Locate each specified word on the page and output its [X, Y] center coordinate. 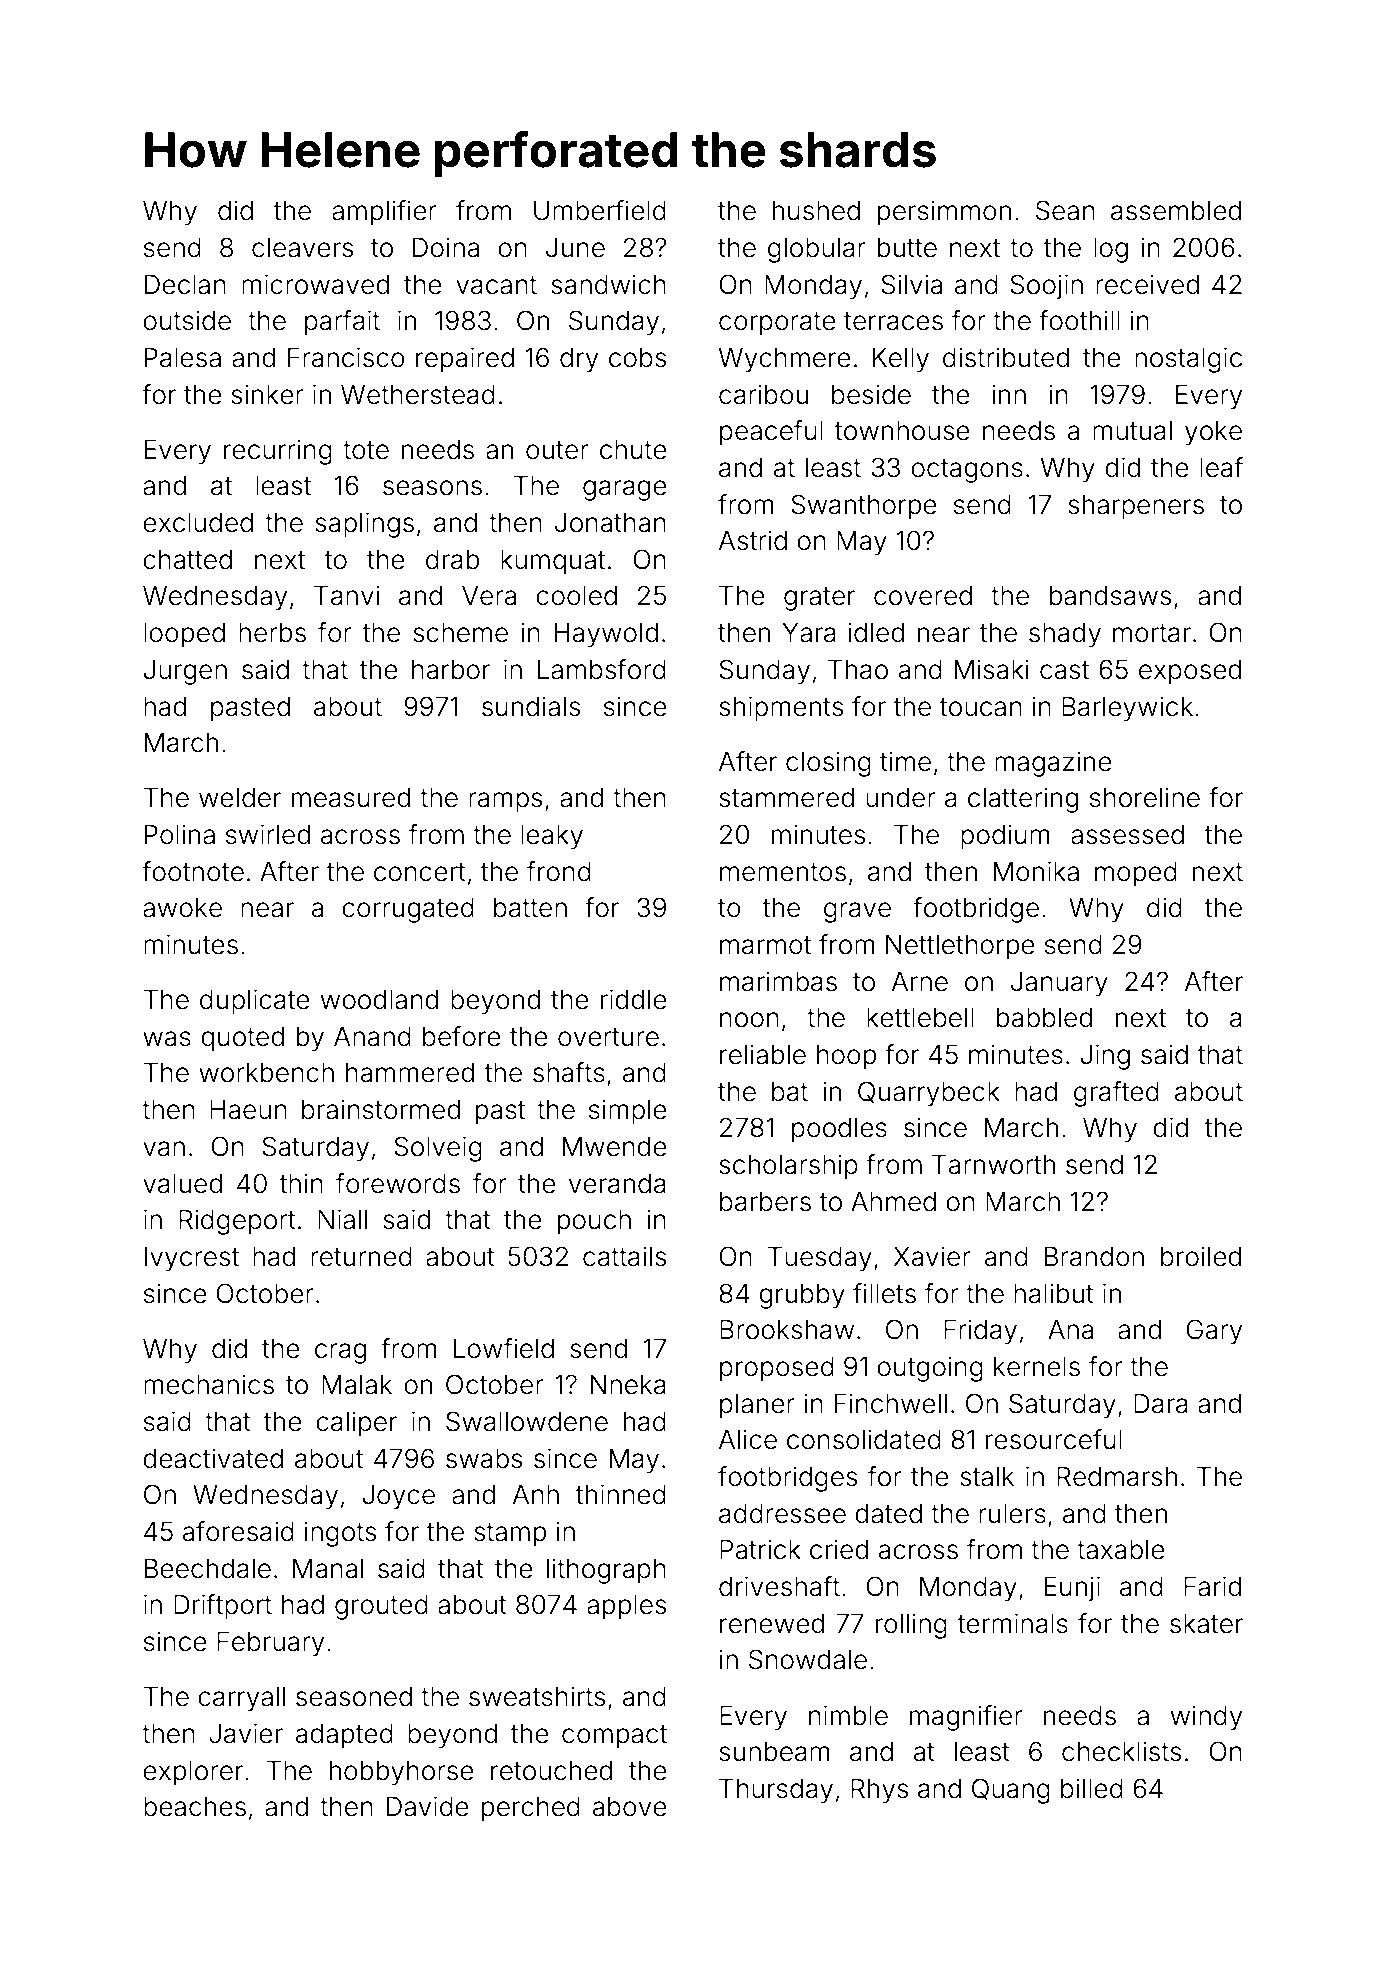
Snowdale [808, 1659]
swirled [268, 834]
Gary [1214, 1332]
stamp [510, 1535]
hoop [846, 1057]
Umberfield [600, 210]
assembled [1176, 211]
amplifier [384, 213]
